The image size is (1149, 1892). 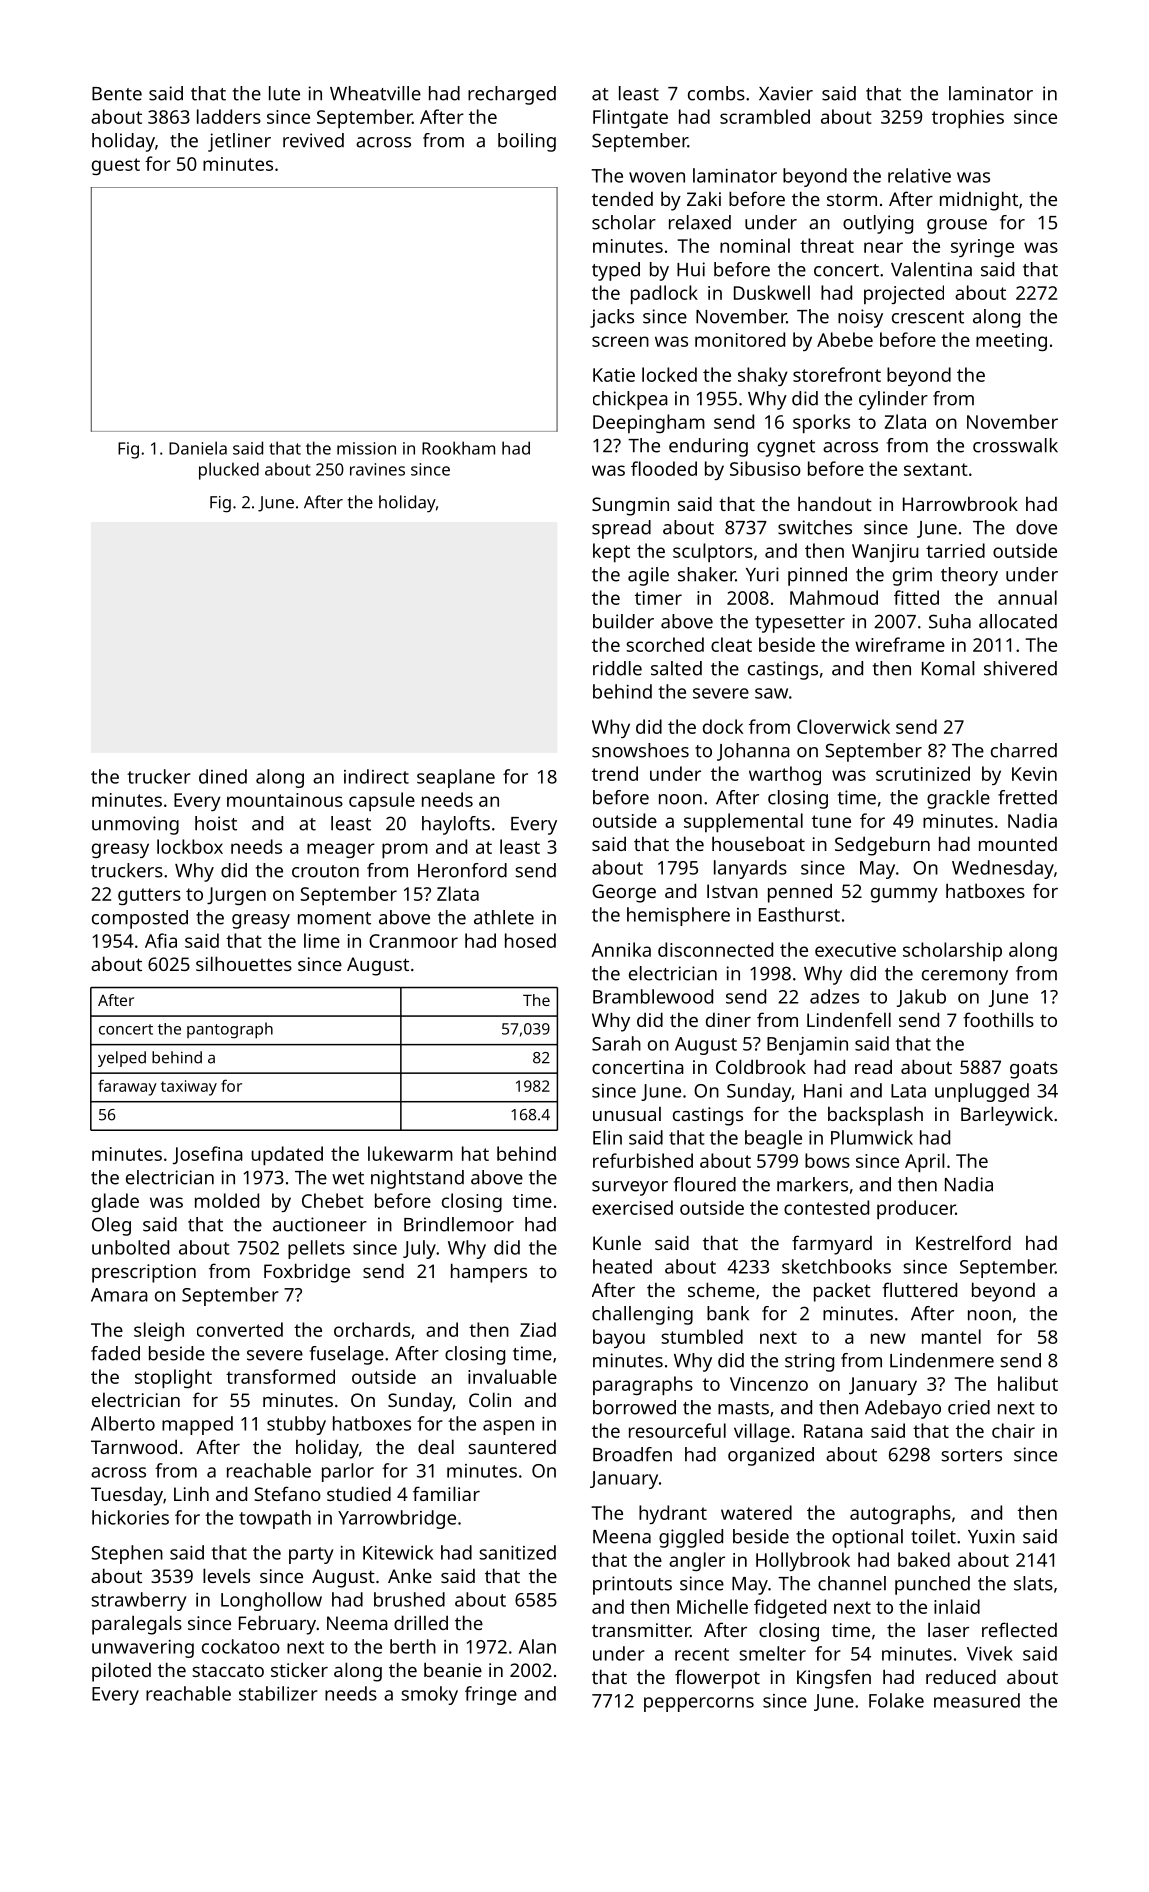 What do you see at coordinates (723, 726) in the image?
I see `dock` at bounding box center [723, 726].
